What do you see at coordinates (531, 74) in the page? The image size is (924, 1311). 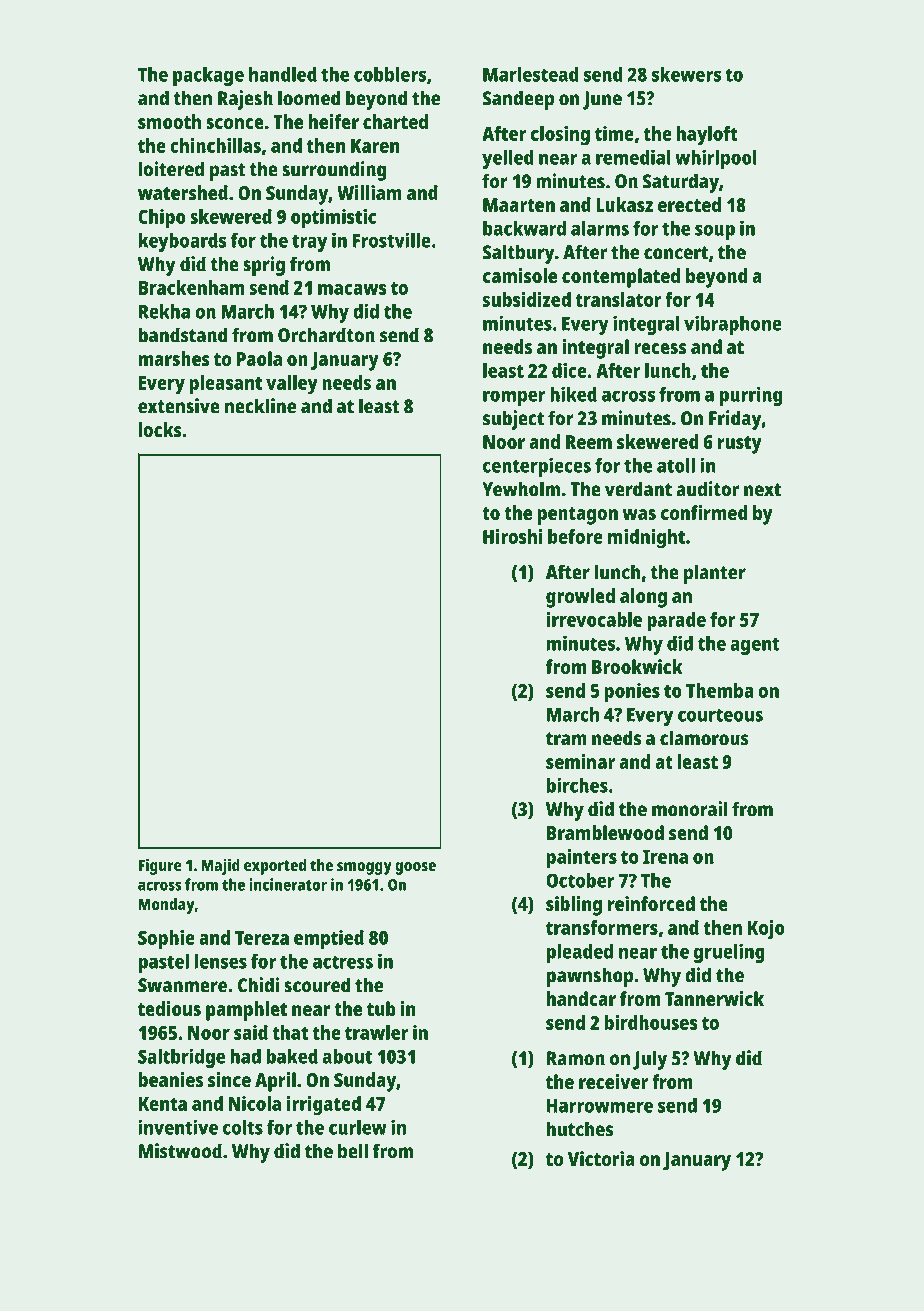 I see `Marlestead` at bounding box center [531, 74].
